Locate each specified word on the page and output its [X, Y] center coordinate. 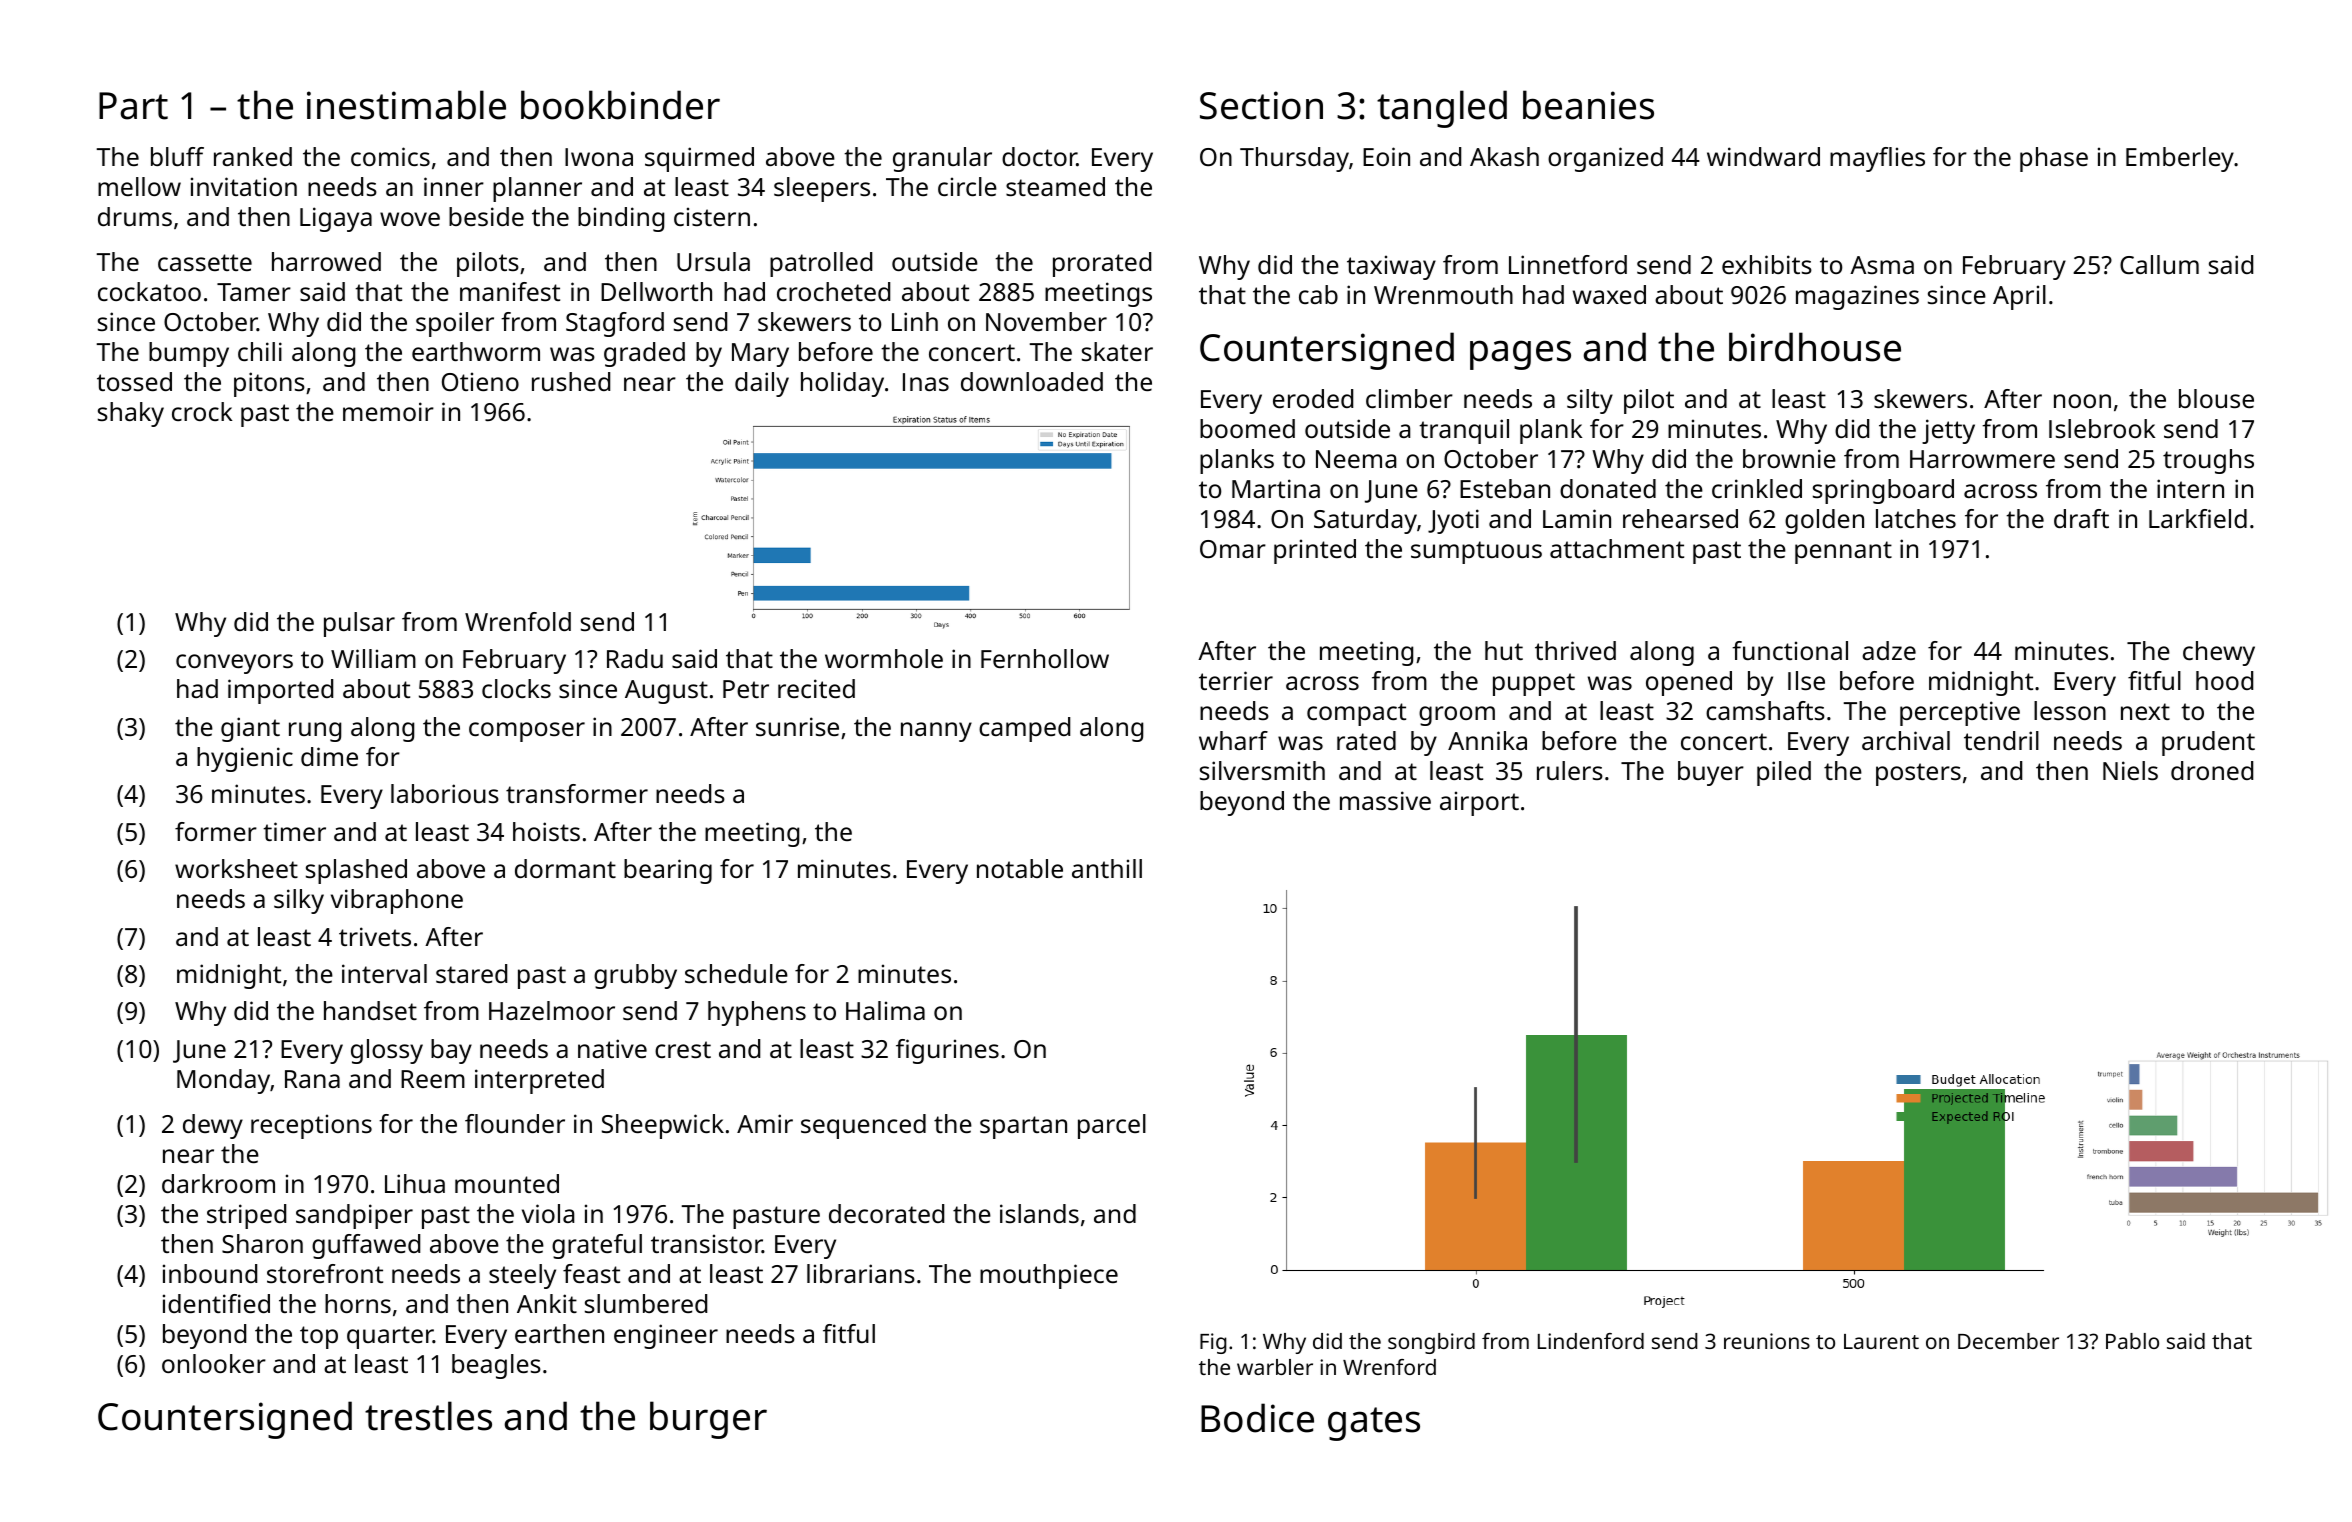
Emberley [2180, 159]
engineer [666, 1336]
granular [942, 159]
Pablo [2132, 1341]
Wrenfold [518, 621]
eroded [1313, 398]
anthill [1107, 868]
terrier [1236, 680]
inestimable [406, 105]
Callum [2159, 264]
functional [1790, 650]
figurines [947, 1051]
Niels [2130, 770]
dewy [213, 1126]
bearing [668, 871]
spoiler [455, 324]
